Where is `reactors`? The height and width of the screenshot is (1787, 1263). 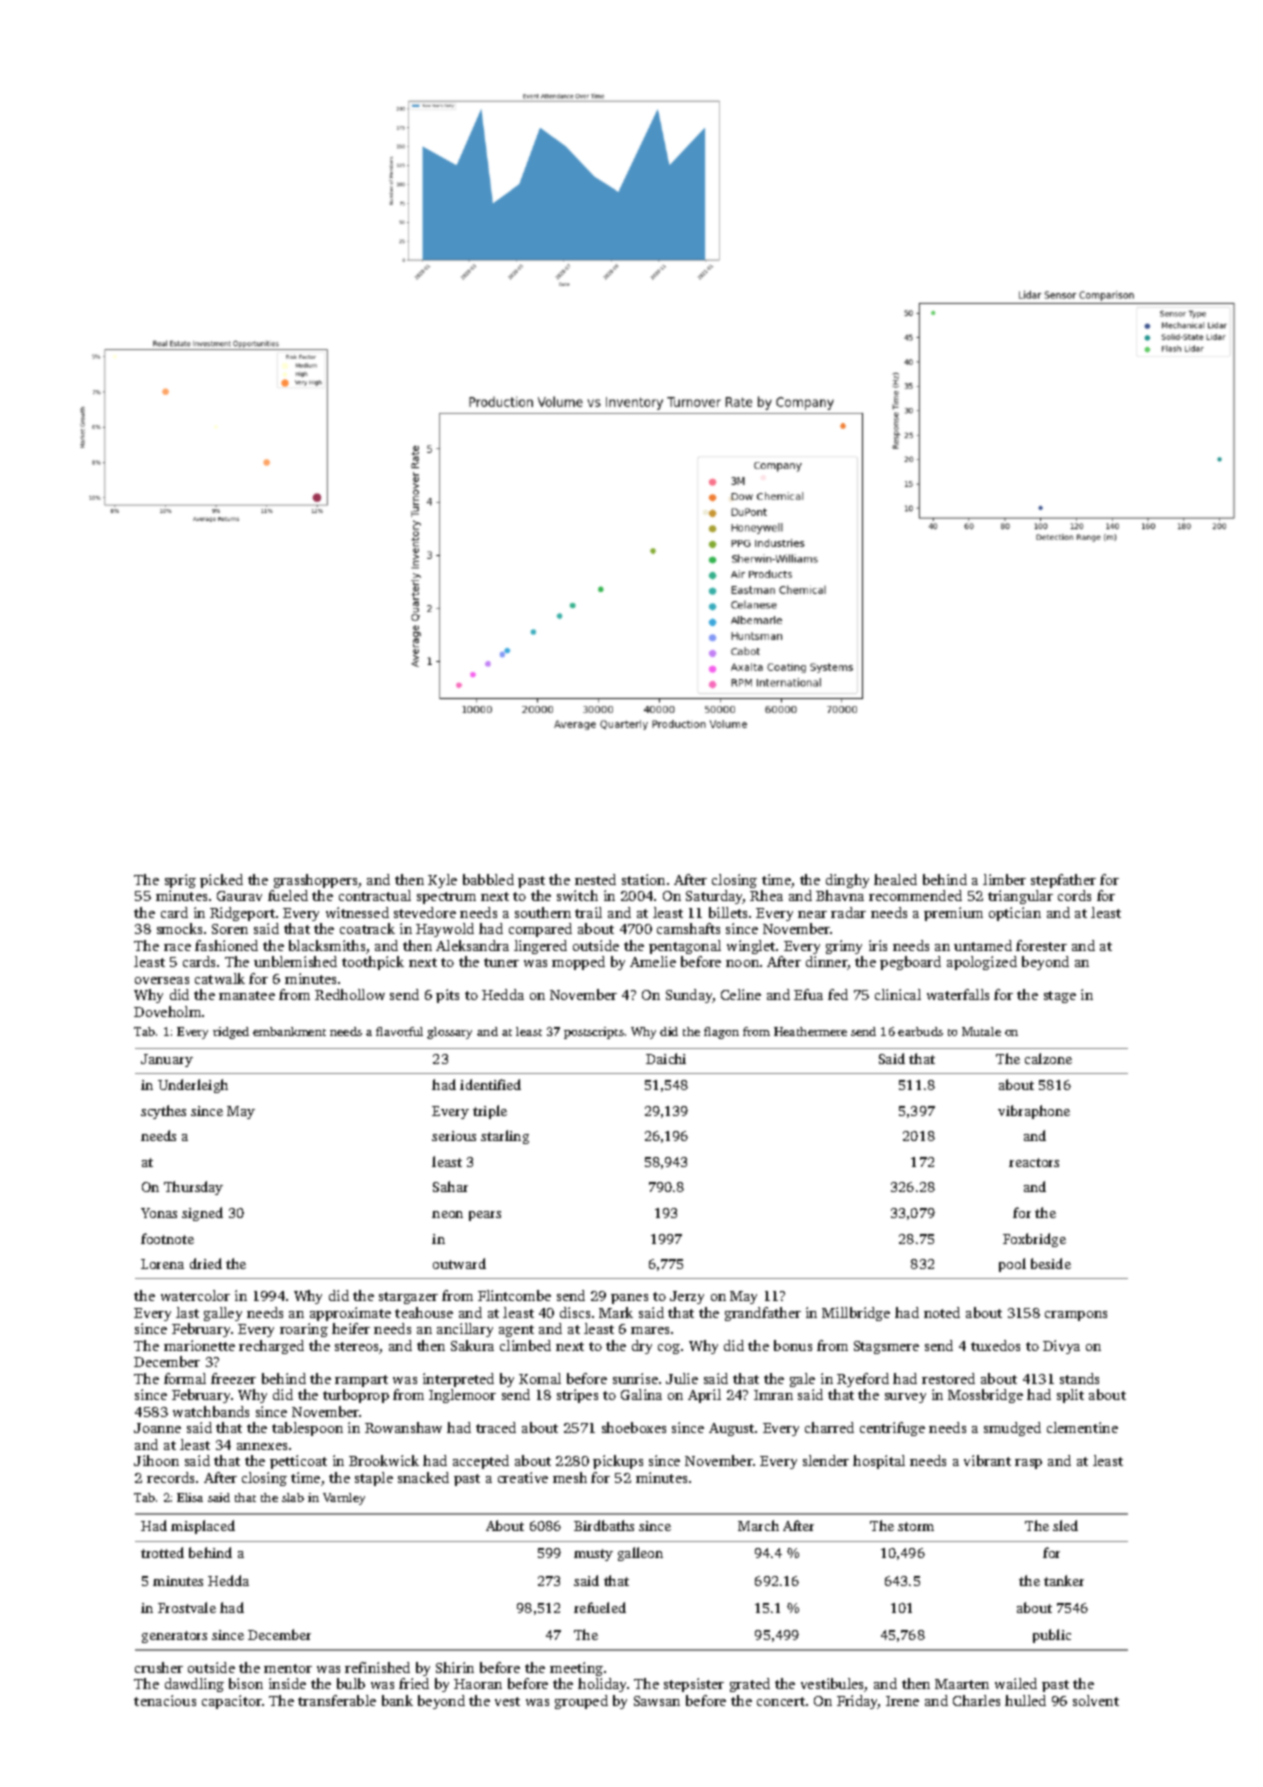 reactors is located at coordinates (1034, 1162).
